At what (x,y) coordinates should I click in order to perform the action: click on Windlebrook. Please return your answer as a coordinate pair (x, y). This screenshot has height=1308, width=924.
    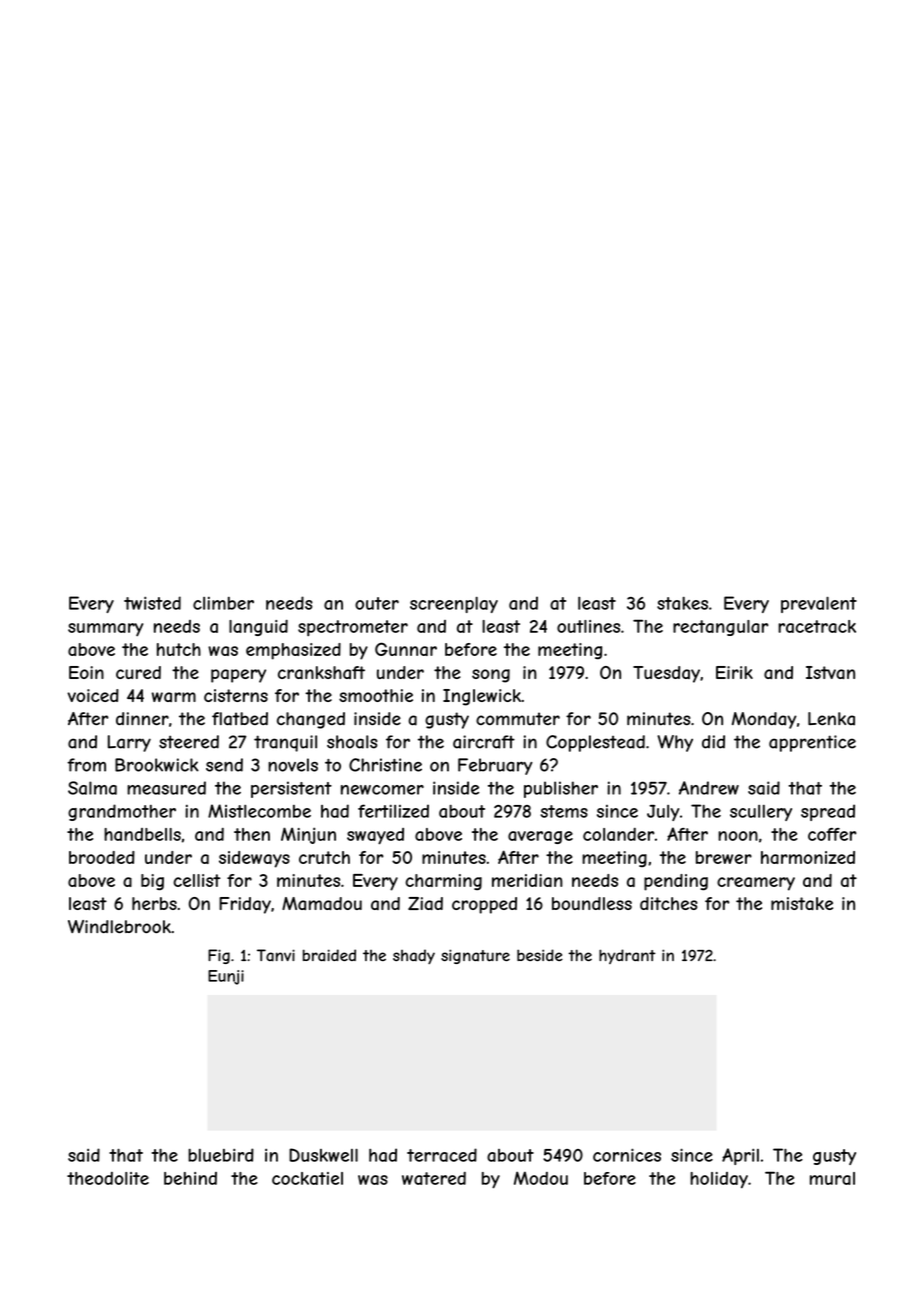
    Looking at the image, I should click on (119, 926).
